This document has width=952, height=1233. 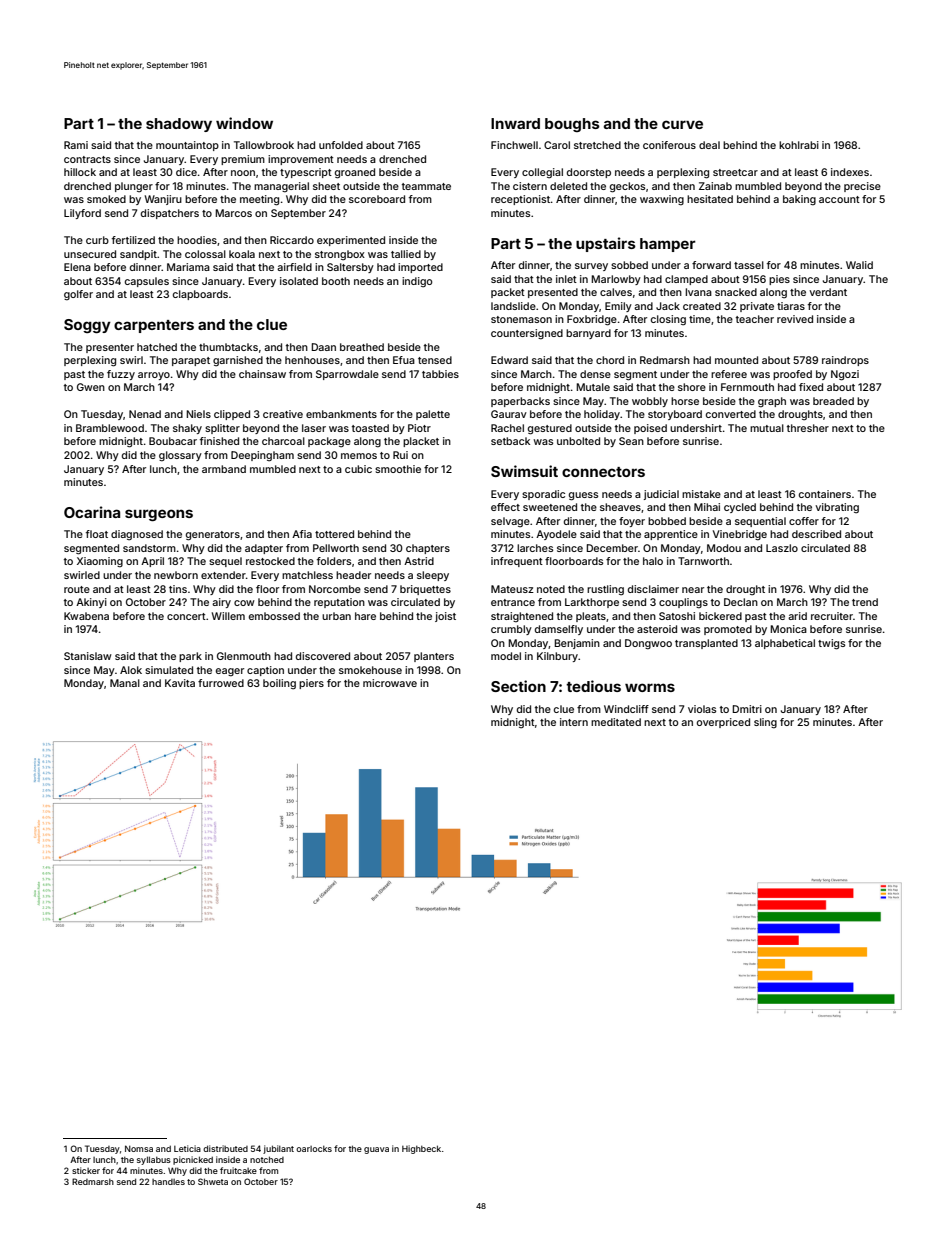 I want to click on unfolded, so click(x=341, y=145).
